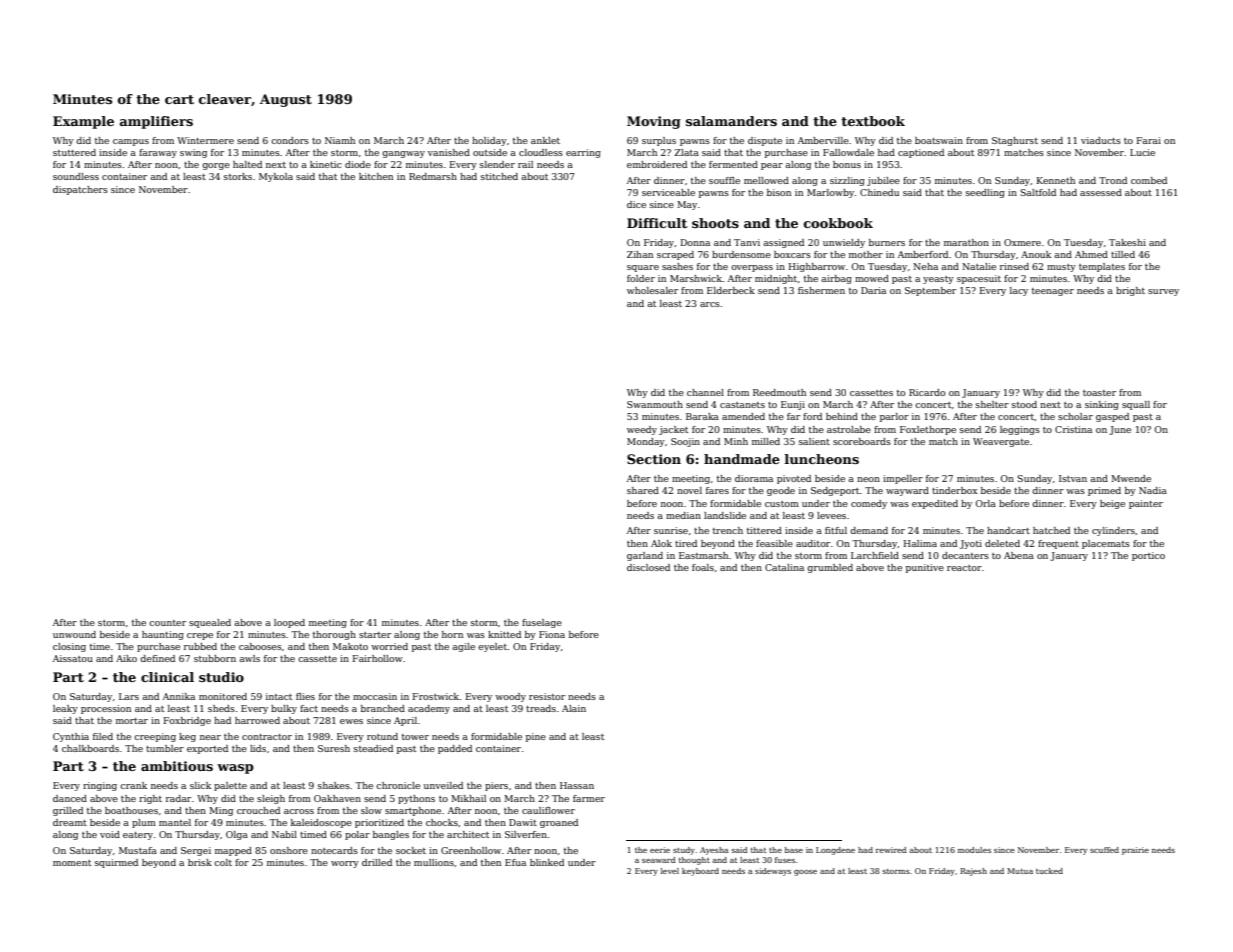 The width and height of the image is (1233, 952). What do you see at coordinates (463, 647) in the image?
I see `agile` at bounding box center [463, 647].
